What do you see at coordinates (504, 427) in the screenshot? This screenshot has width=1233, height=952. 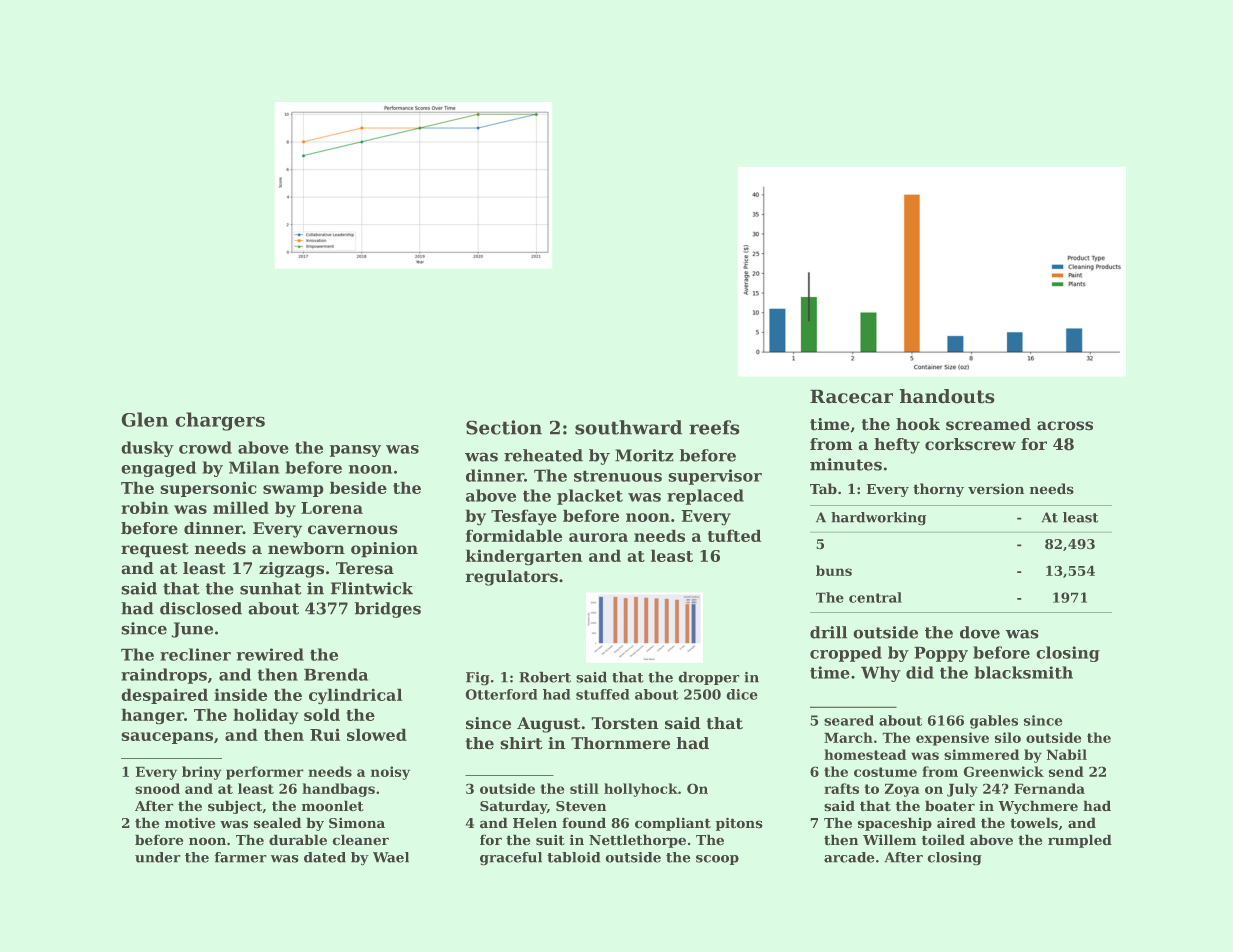 I see `Section` at bounding box center [504, 427].
